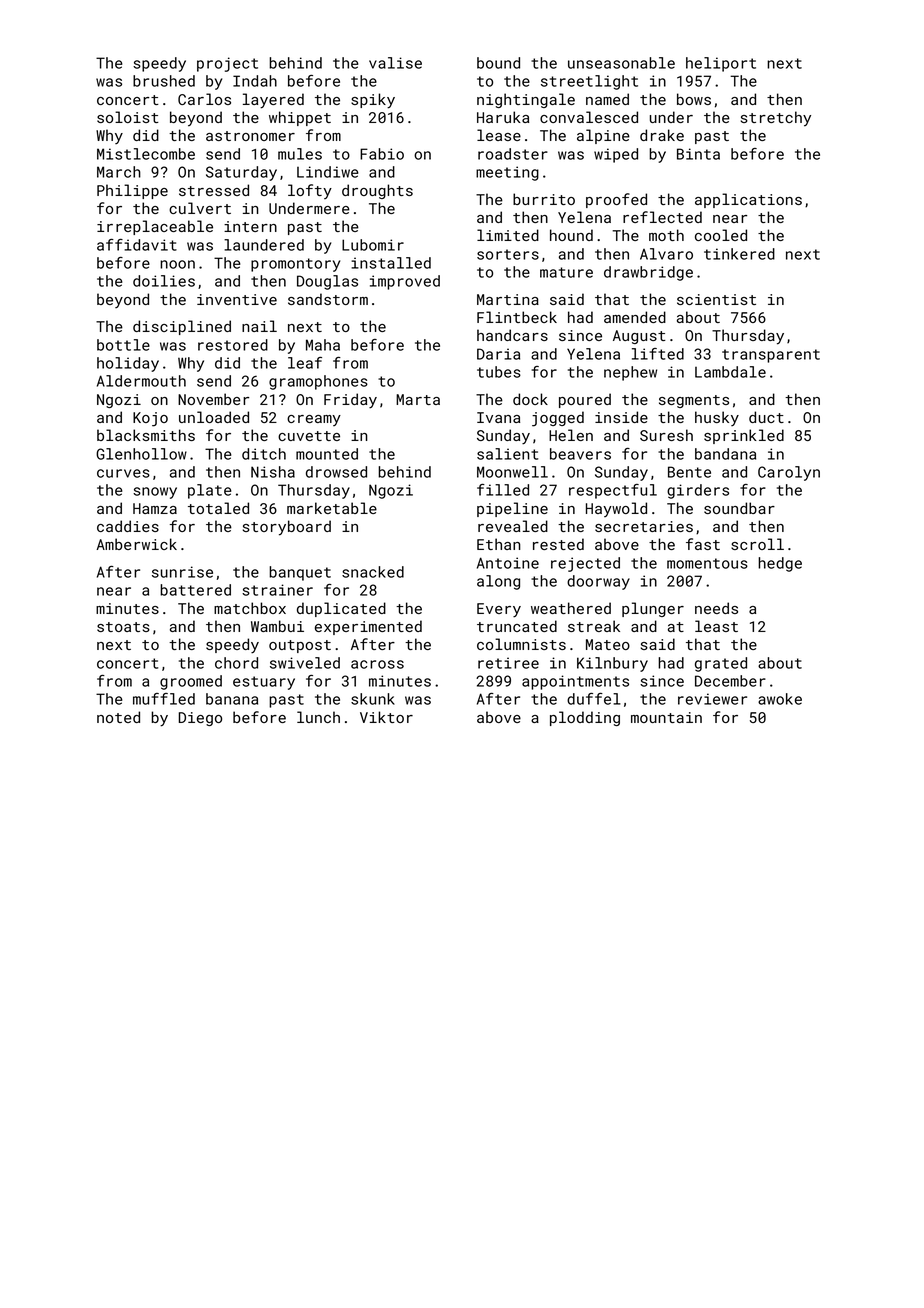 The image size is (924, 1308). Describe the element at coordinates (150, 419) in the image. I see `Kojo` at that location.
